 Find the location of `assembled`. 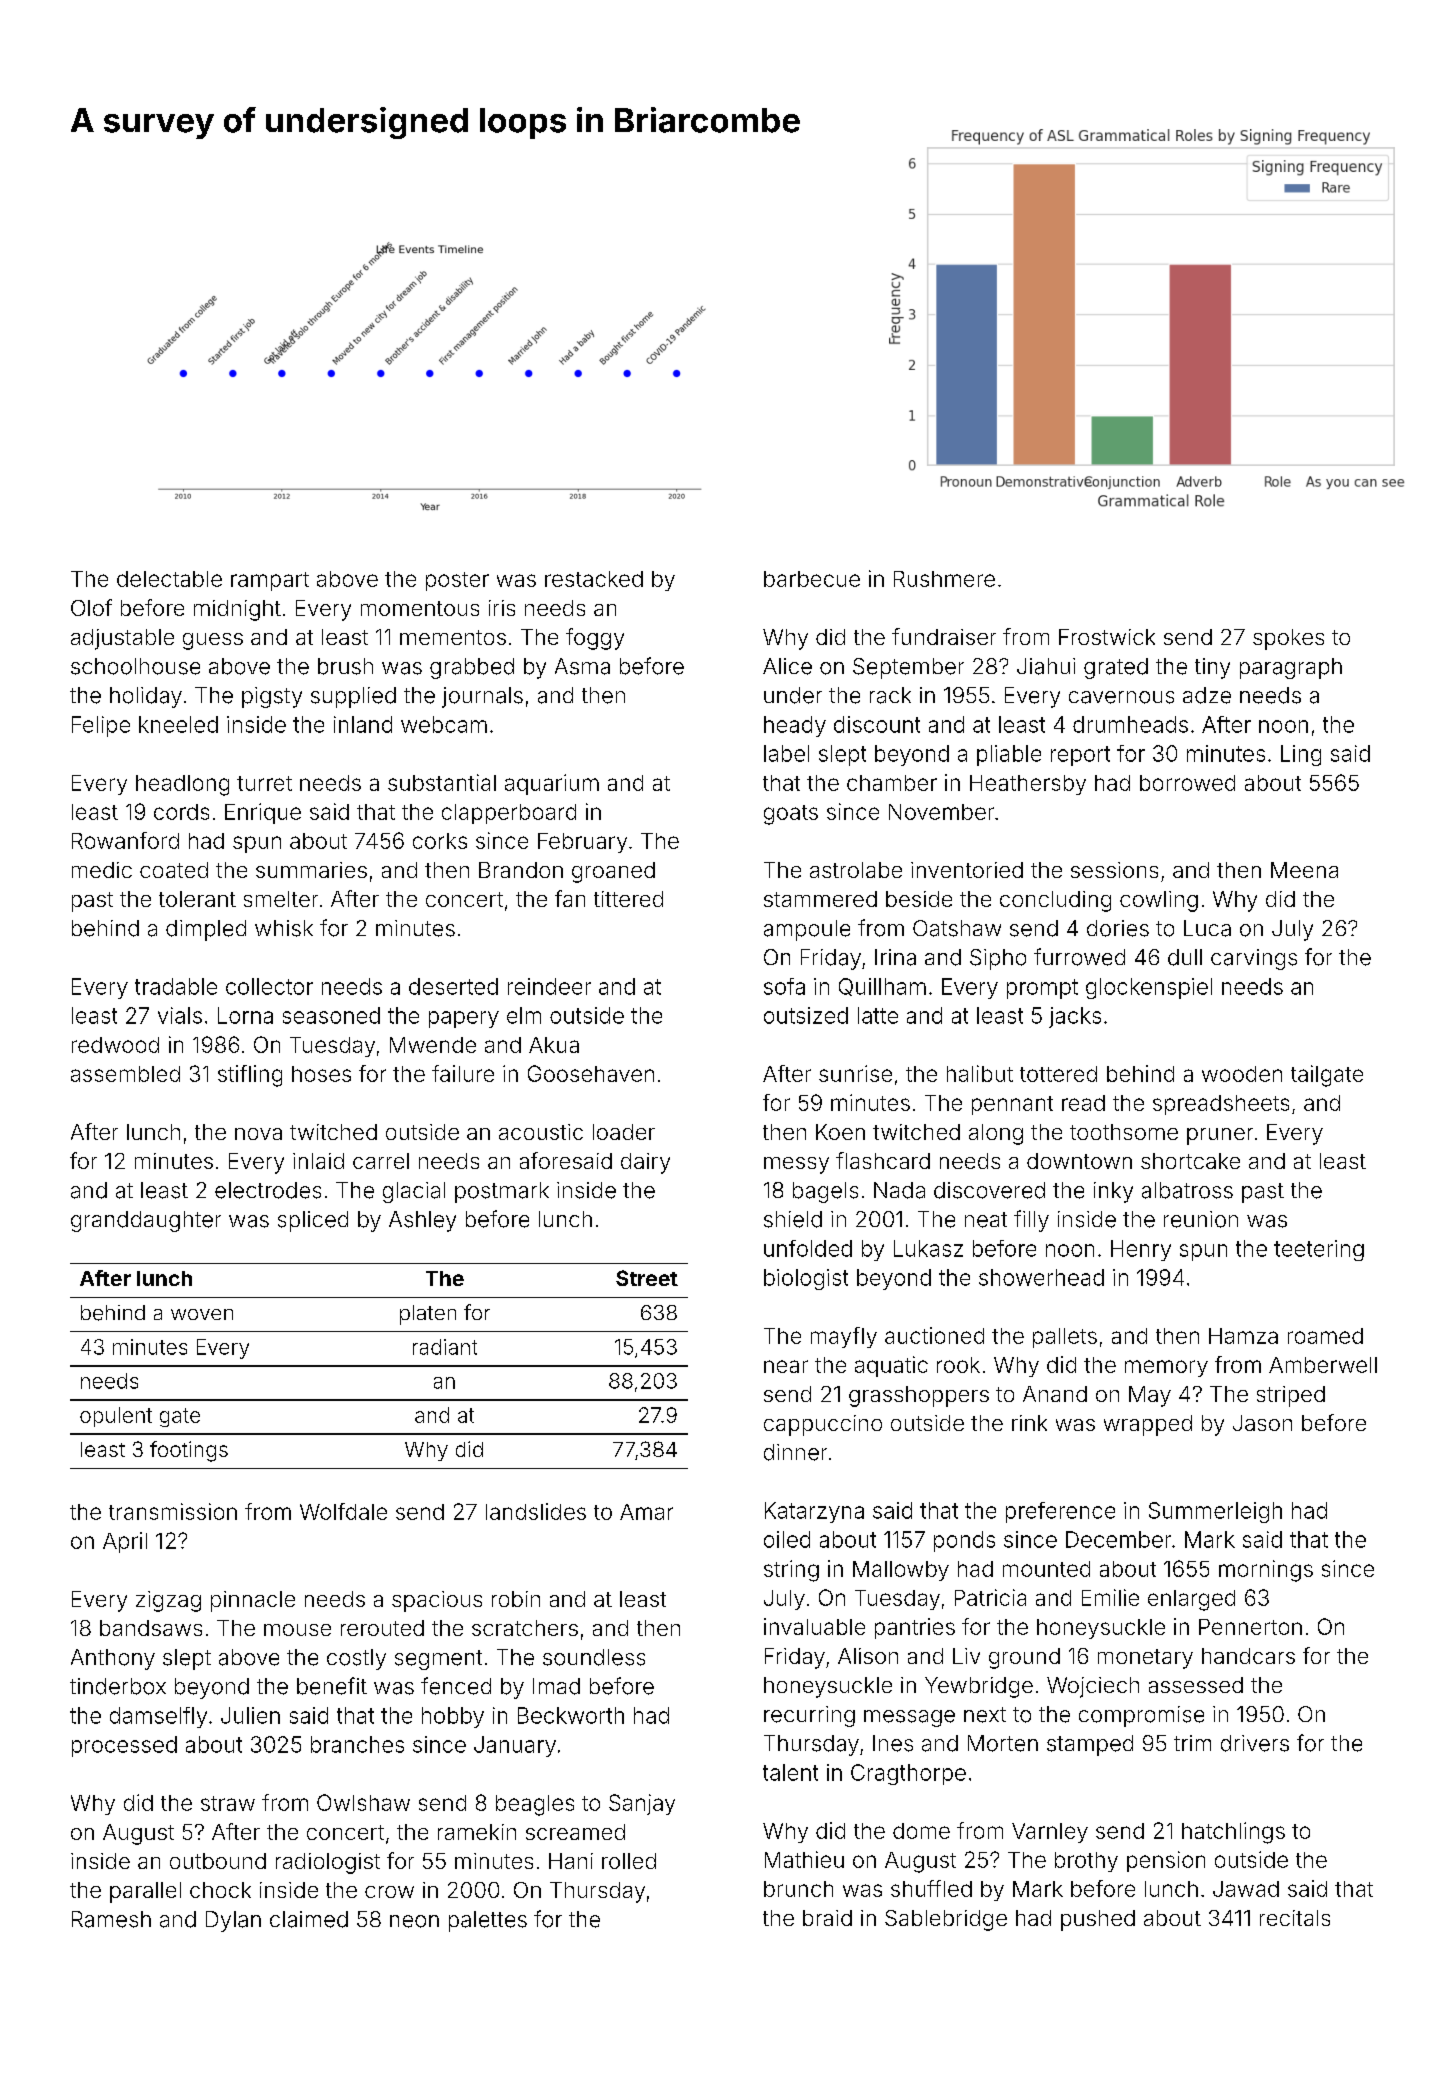

assembled is located at coordinates (125, 1074).
